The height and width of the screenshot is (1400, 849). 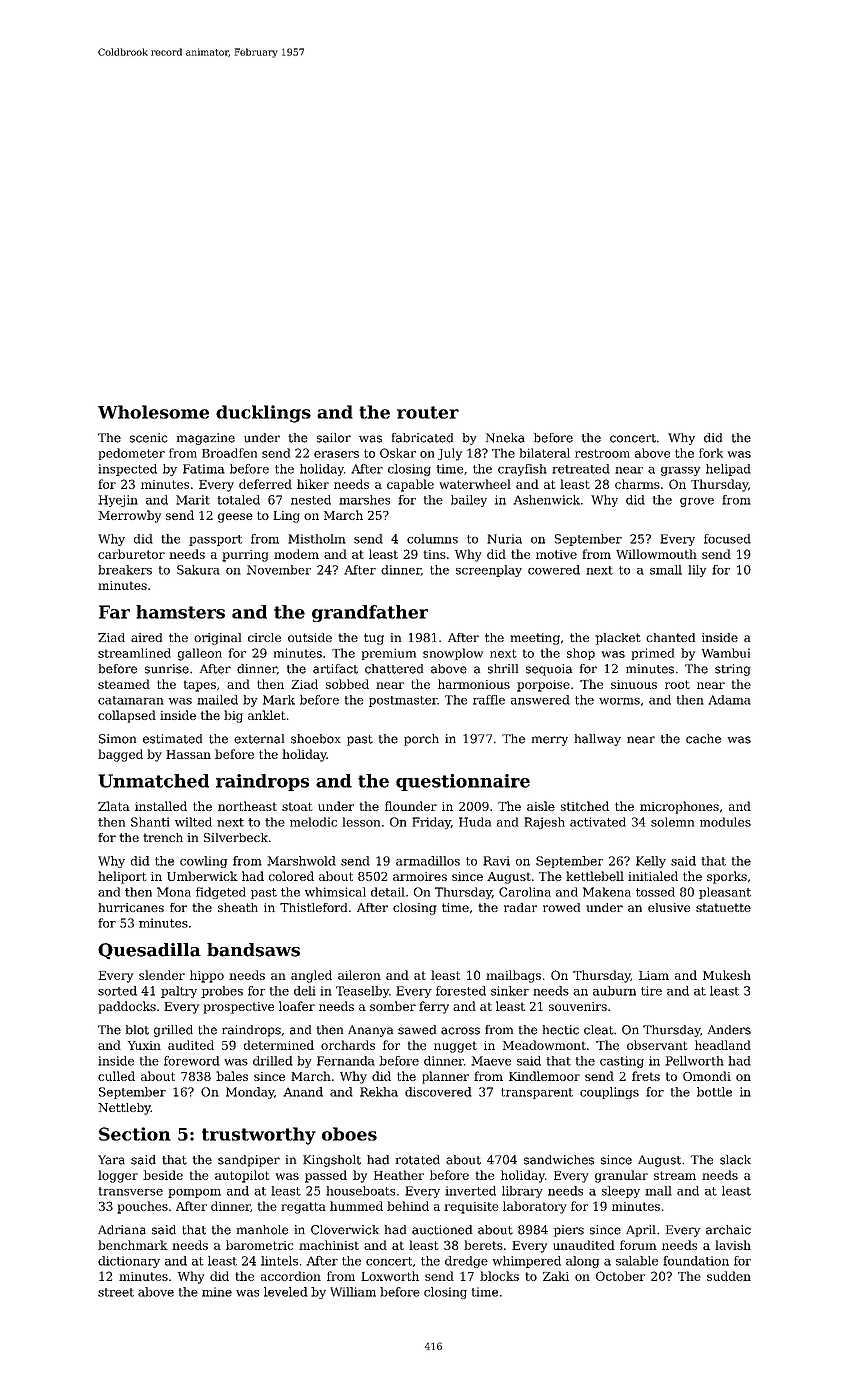 What do you see at coordinates (390, 1276) in the screenshot?
I see `Loxworth` at bounding box center [390, 1276].
